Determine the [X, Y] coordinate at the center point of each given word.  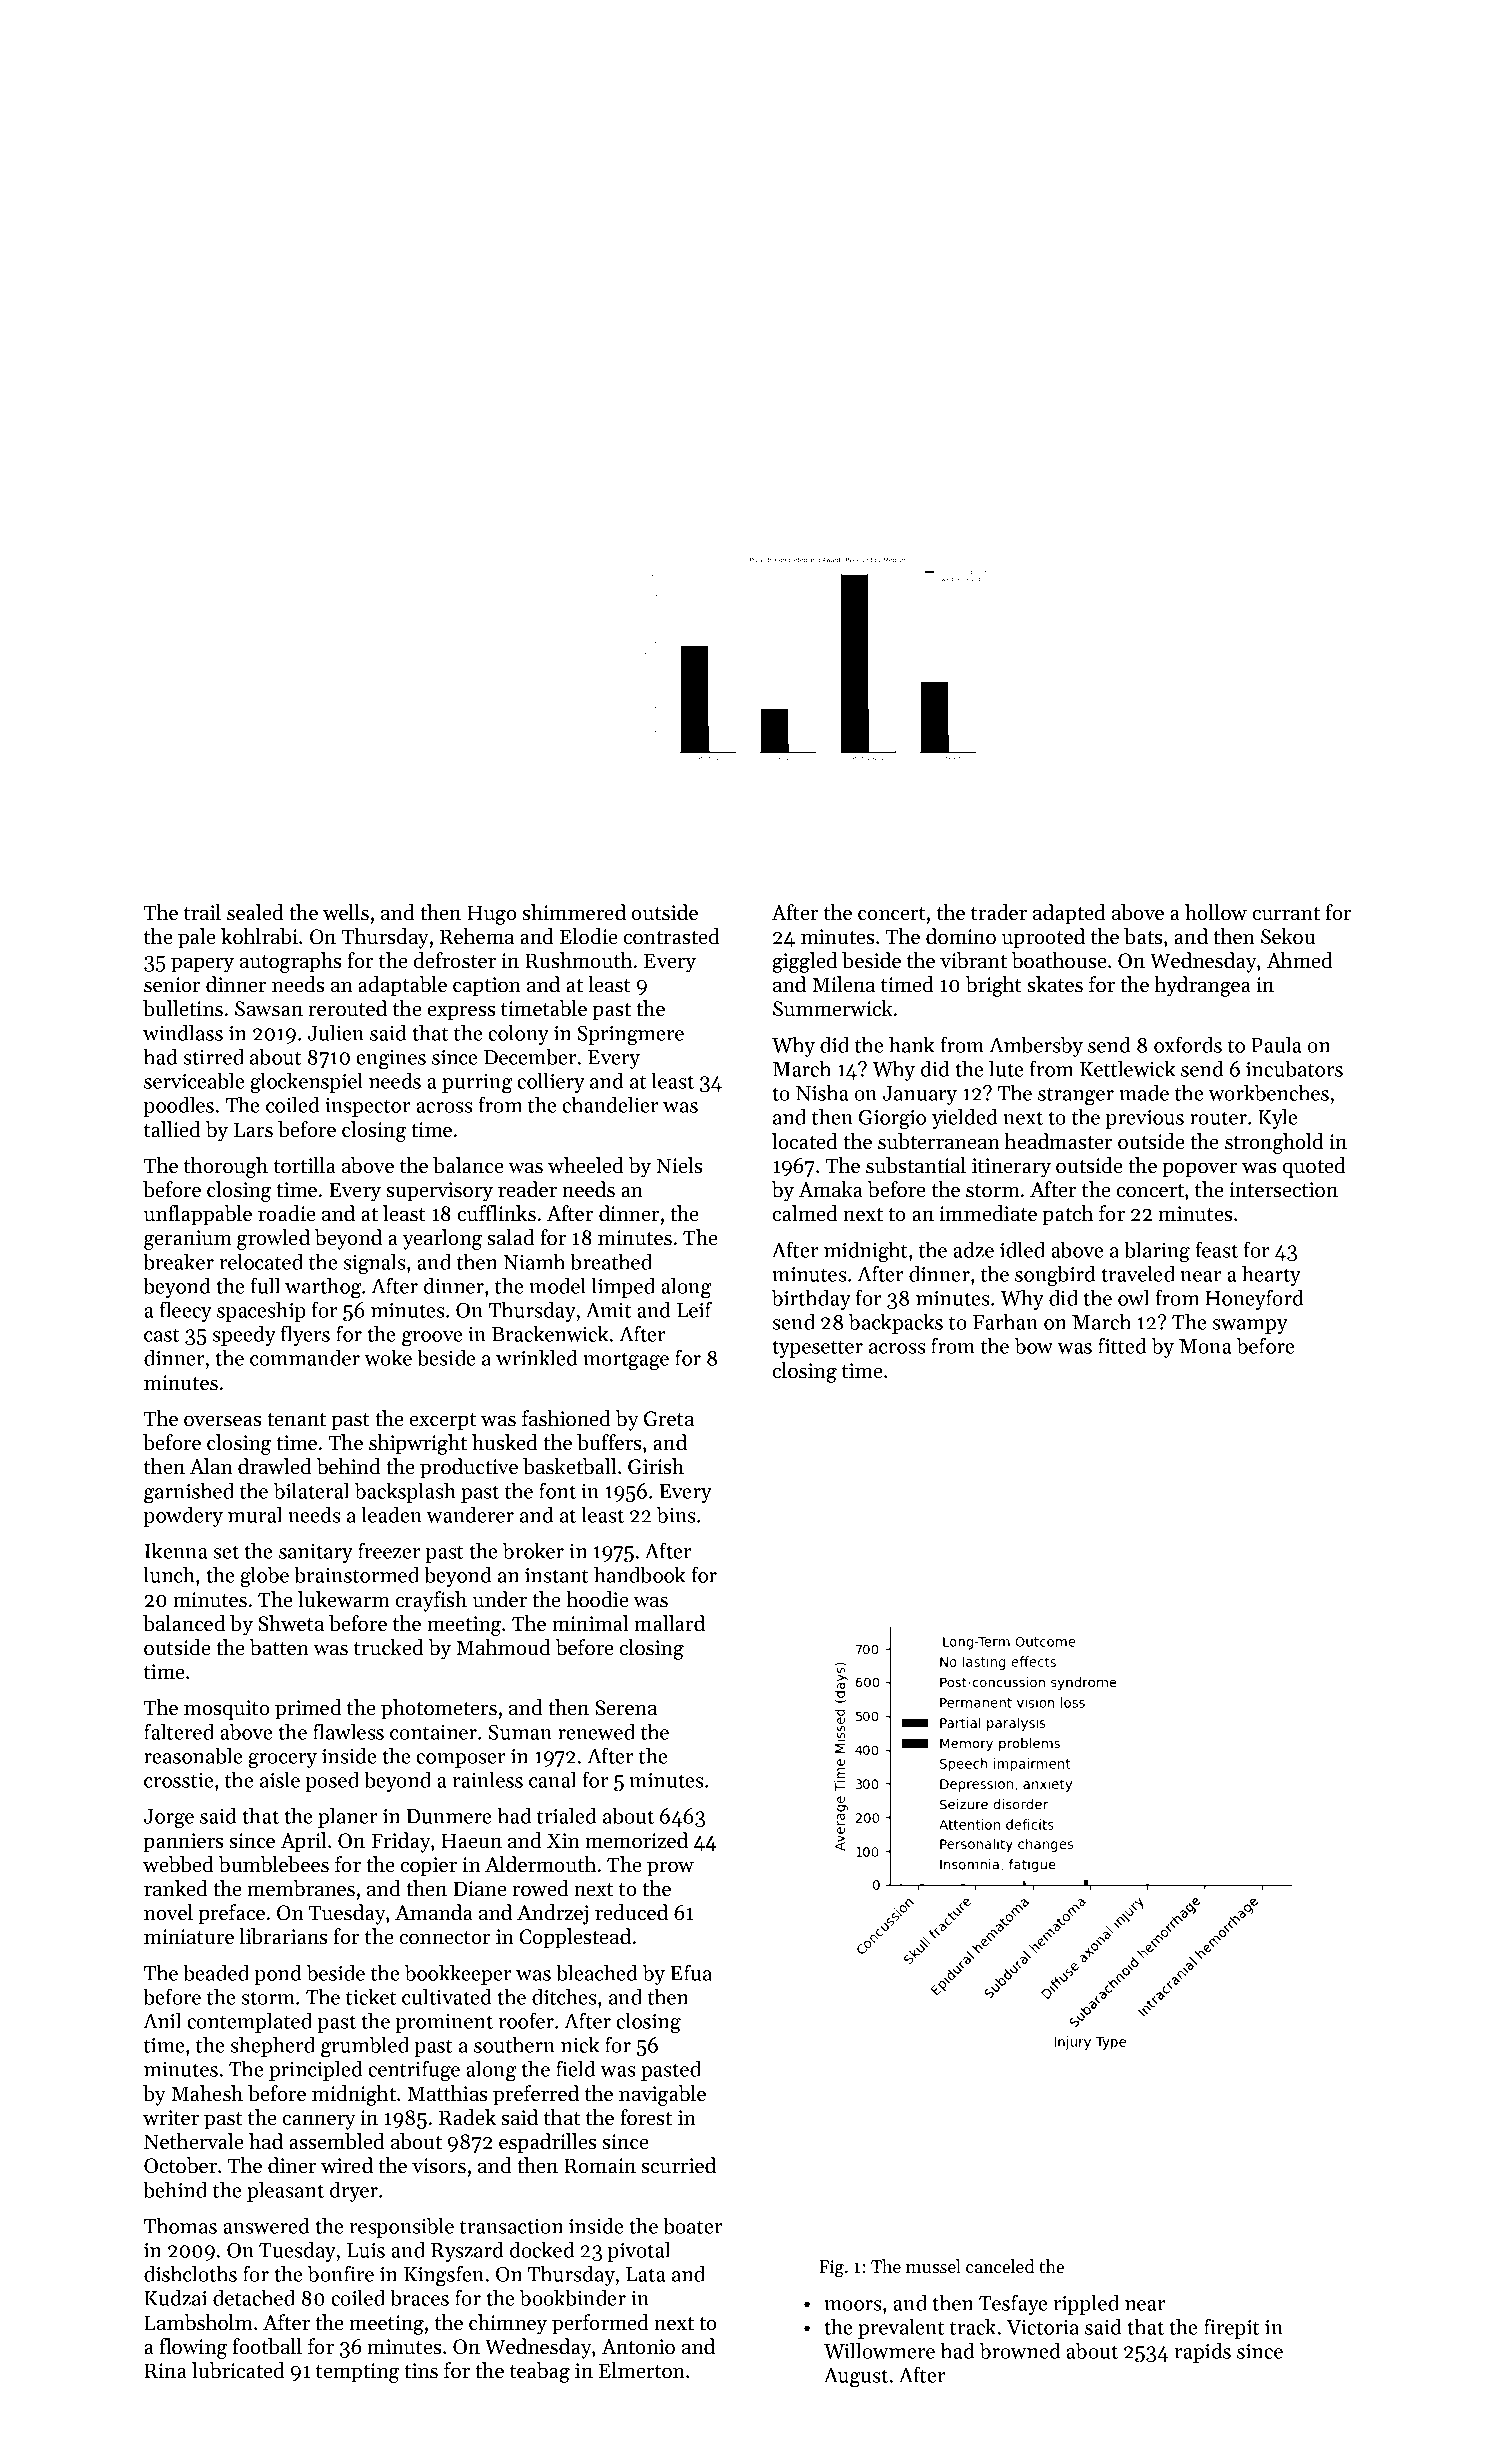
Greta [669, 1419]
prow [670, 1869]
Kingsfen [444, 2276]
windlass [183, 1032]
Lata [646, 2274]
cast [162, 1335]
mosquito [227, 1710]
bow [1034, 1345]
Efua [691, 1972]
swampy [1250, 1326]
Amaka [831, 1189]
